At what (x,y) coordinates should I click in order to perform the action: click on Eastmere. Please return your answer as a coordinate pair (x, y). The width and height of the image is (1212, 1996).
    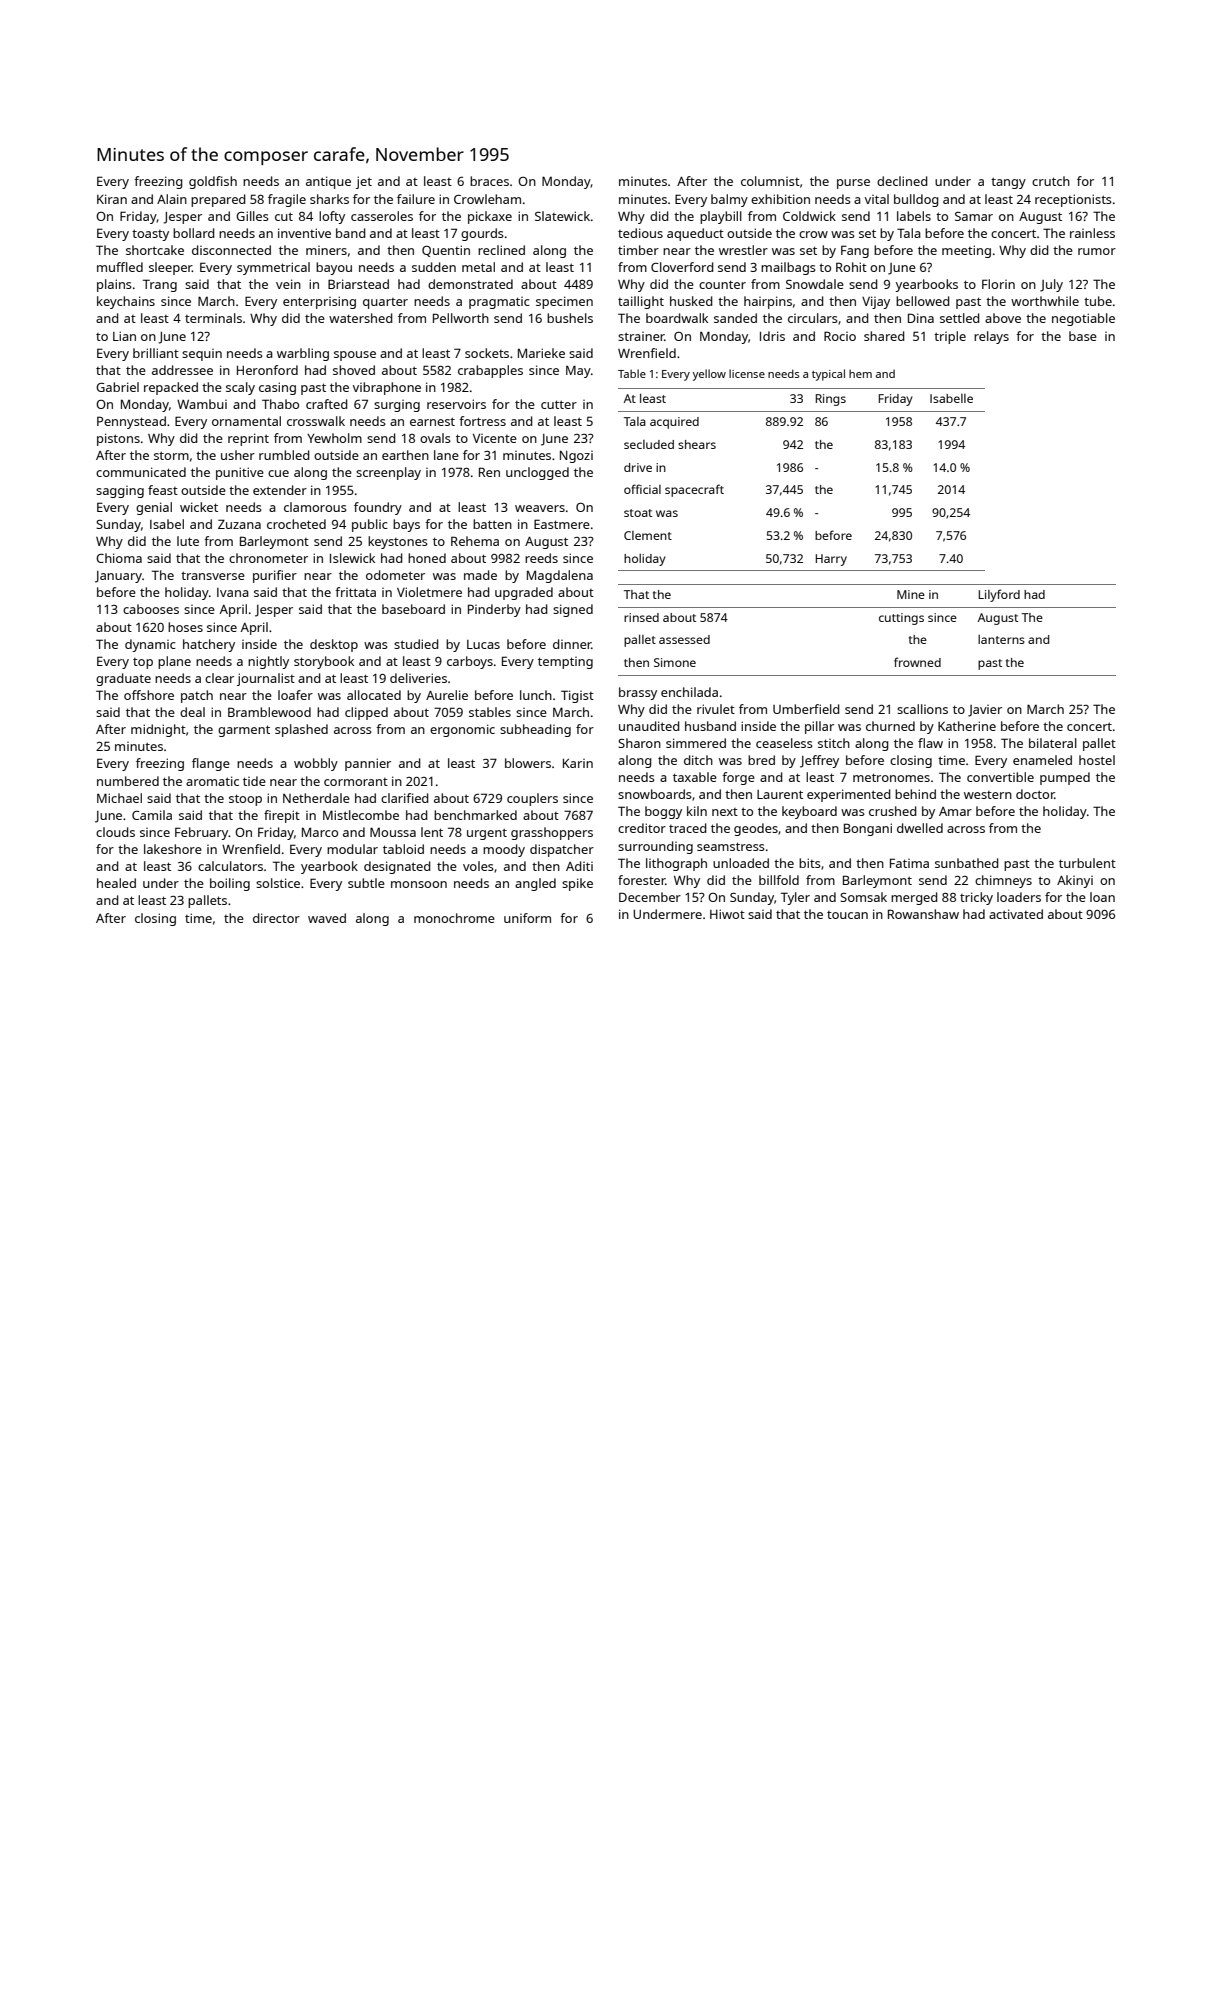
    Looking at the image, I should click on (562, 524).
